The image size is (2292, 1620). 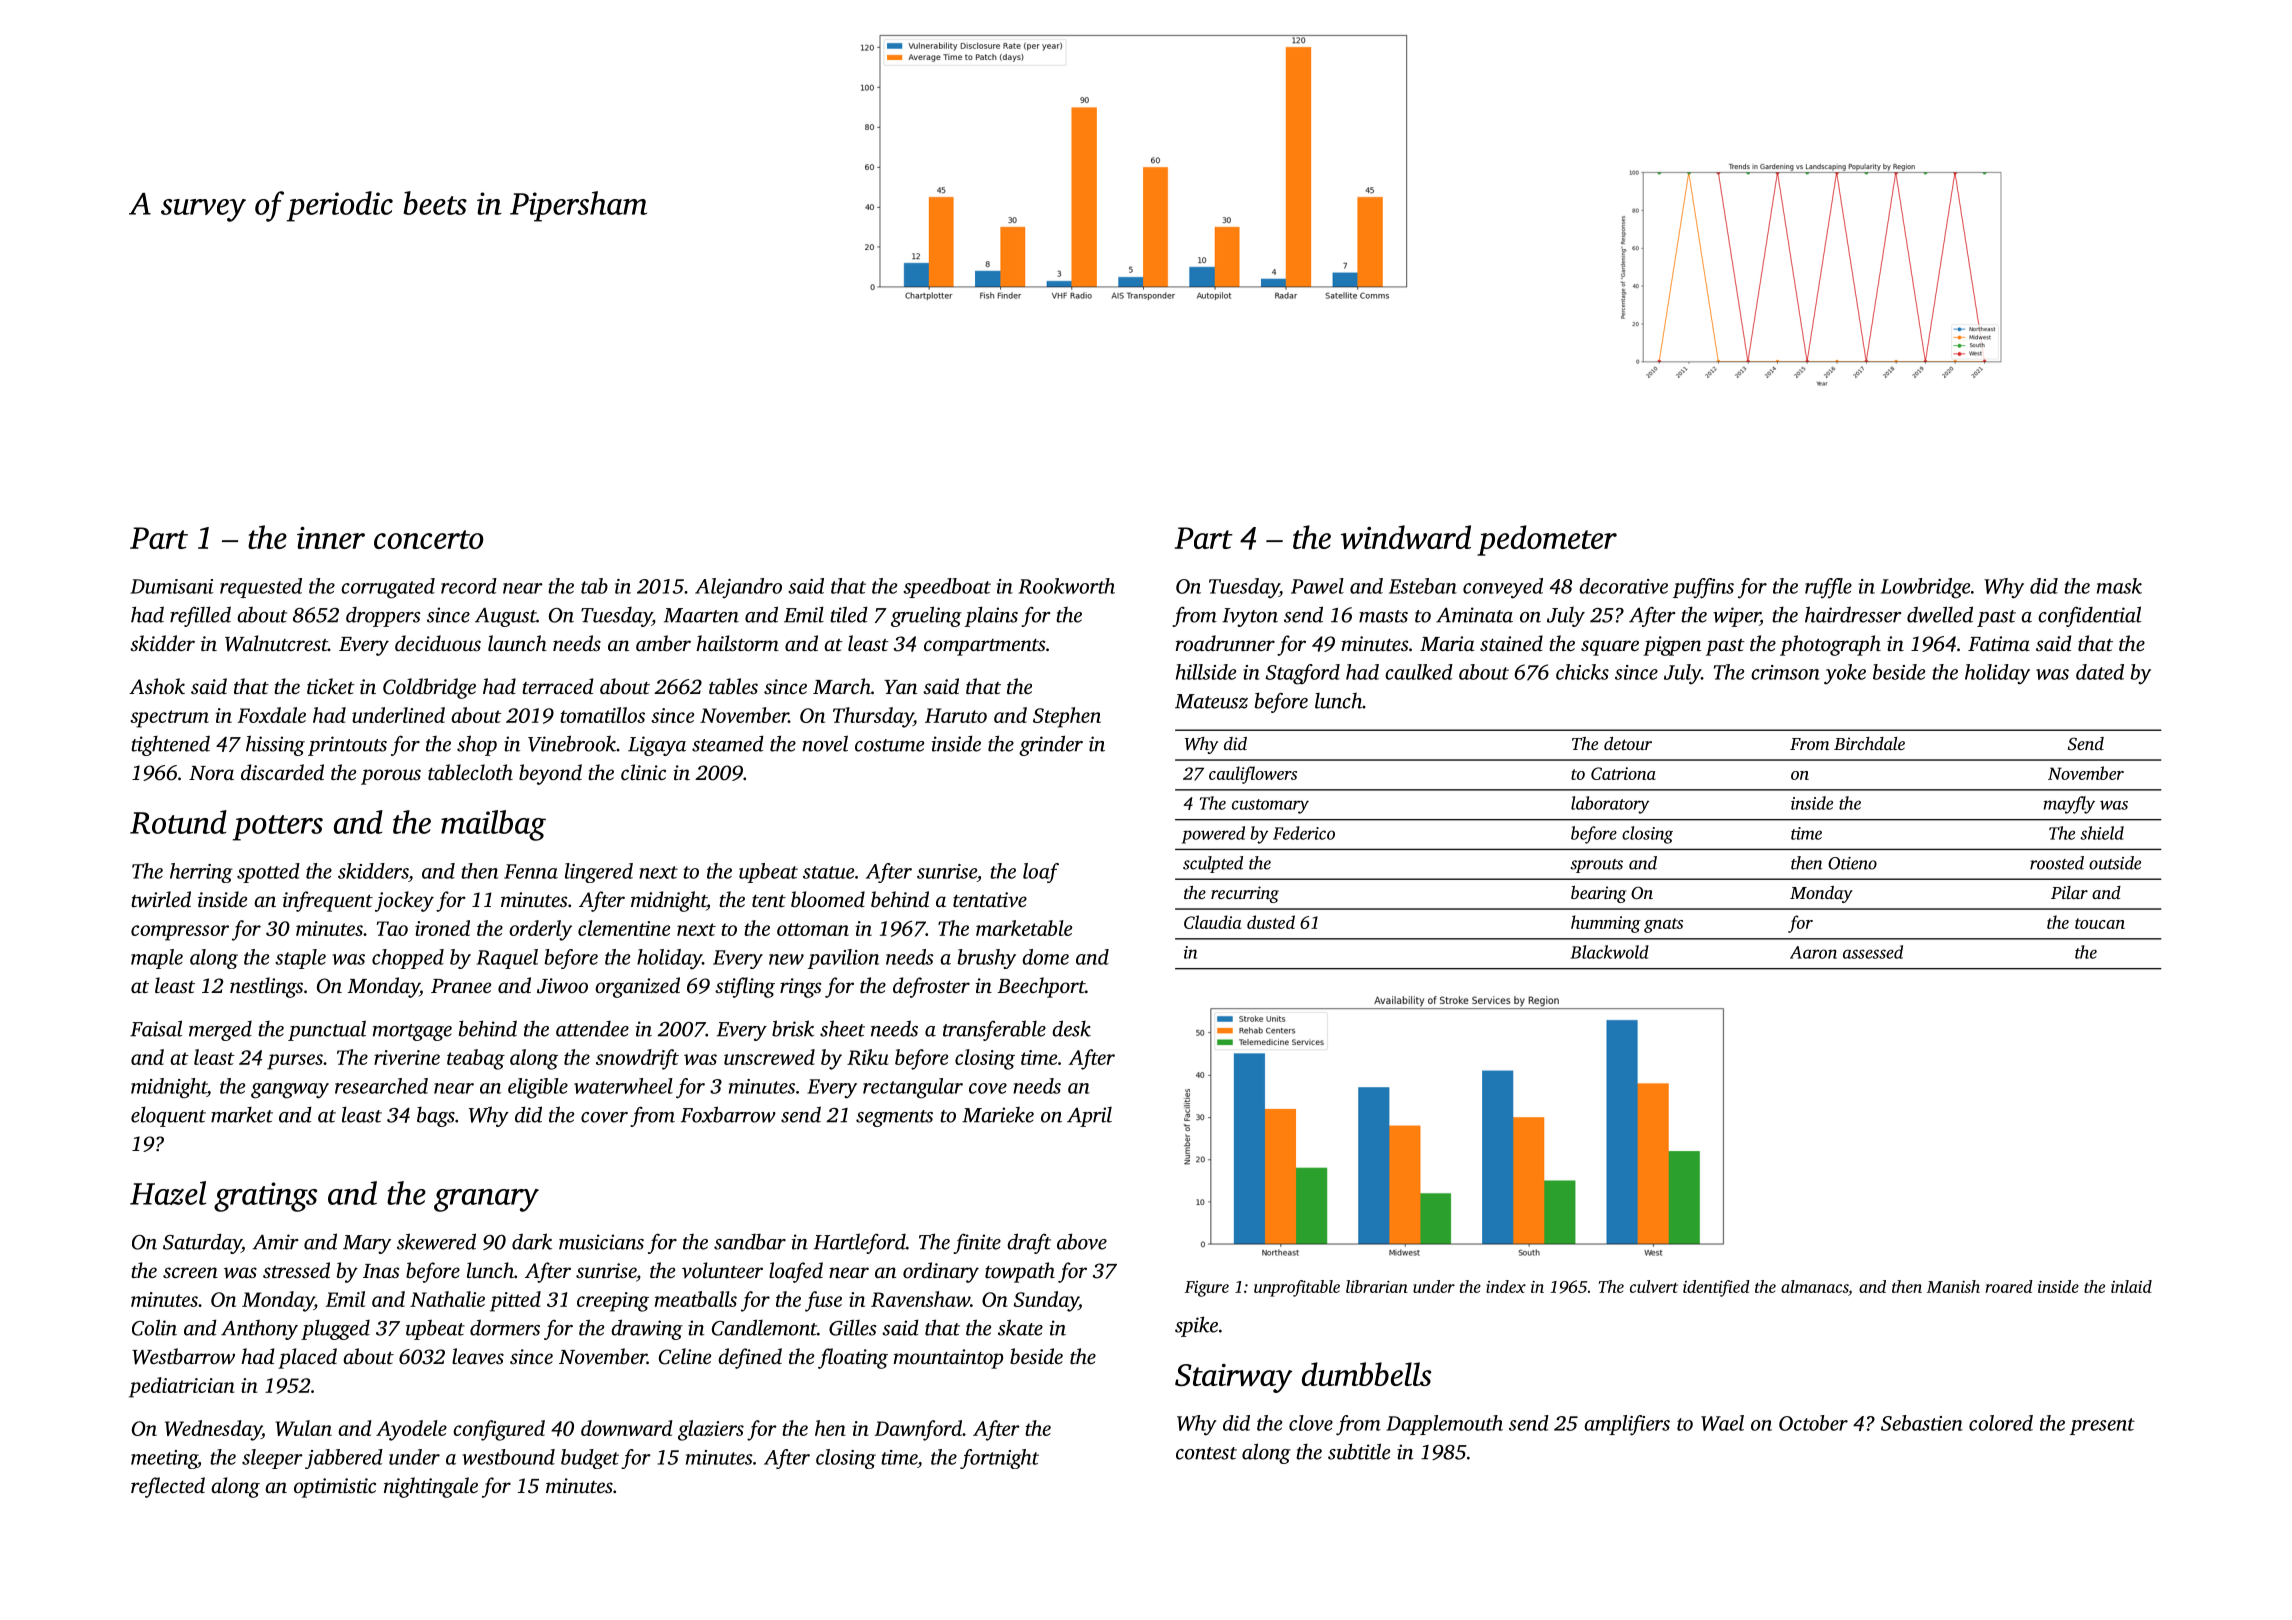 I want to click on segments, so click(x=894, y=1118).
